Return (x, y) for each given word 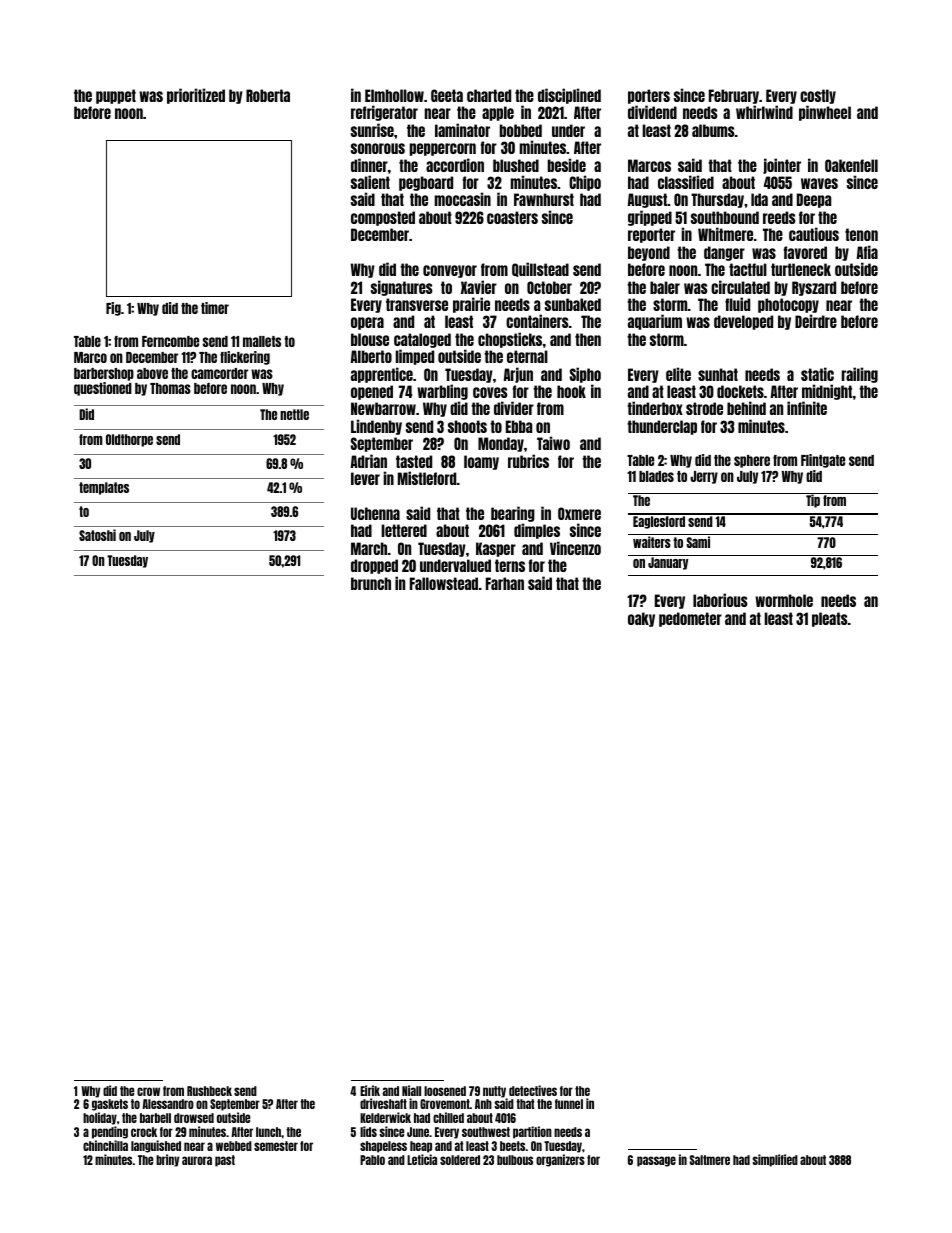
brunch (371, 583)
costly (818, 96)
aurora (197, 1160)
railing (860, 375)
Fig (113, 309)
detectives (533, 1090)
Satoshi (97, 535)
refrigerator (384, 113)
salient (370, 182)
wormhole (784, 600)
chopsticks (510, 340)
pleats (829, 619)
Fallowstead (444, 583)
